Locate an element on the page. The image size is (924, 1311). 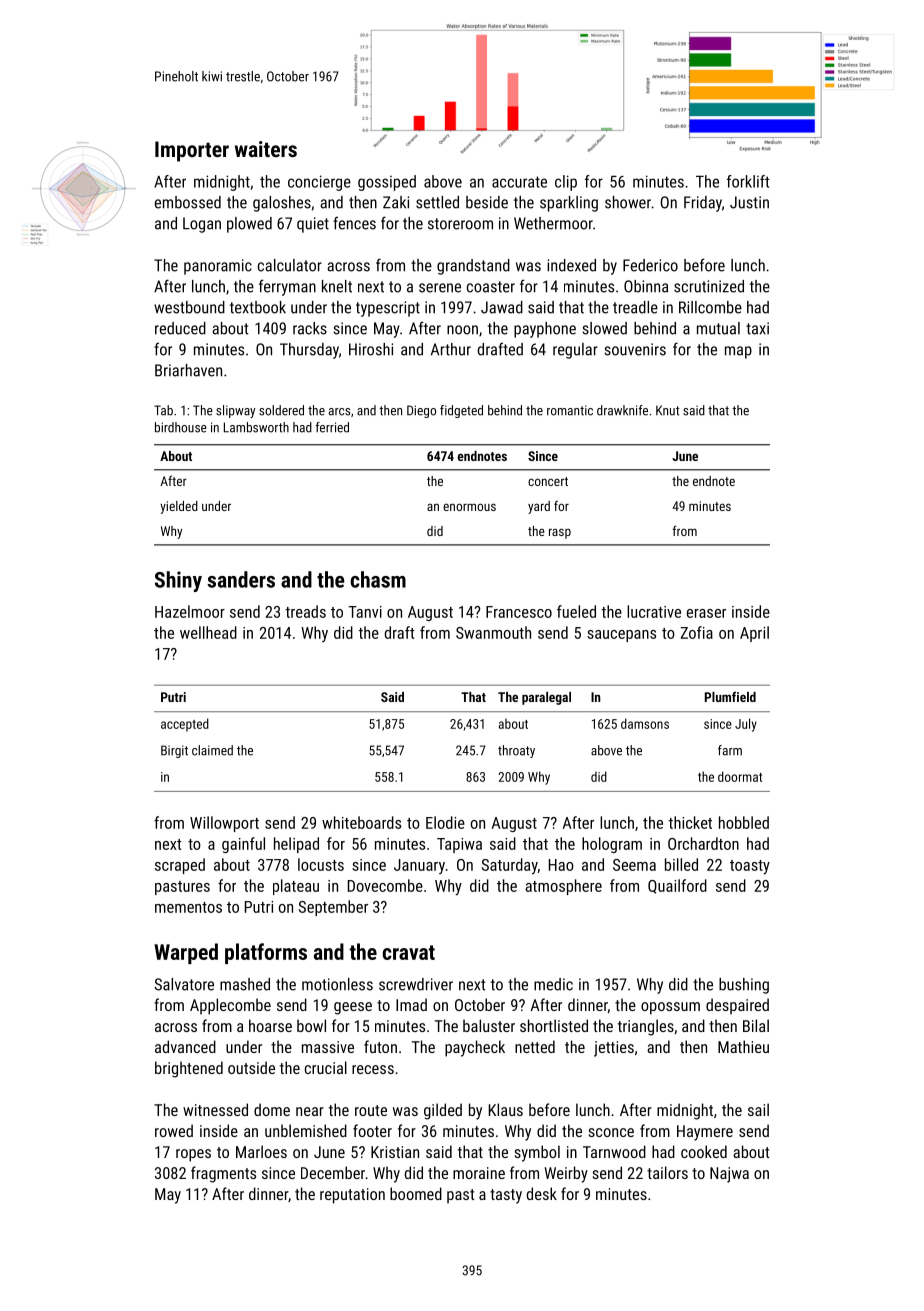
plateau is located at coordinates (296, 887).
